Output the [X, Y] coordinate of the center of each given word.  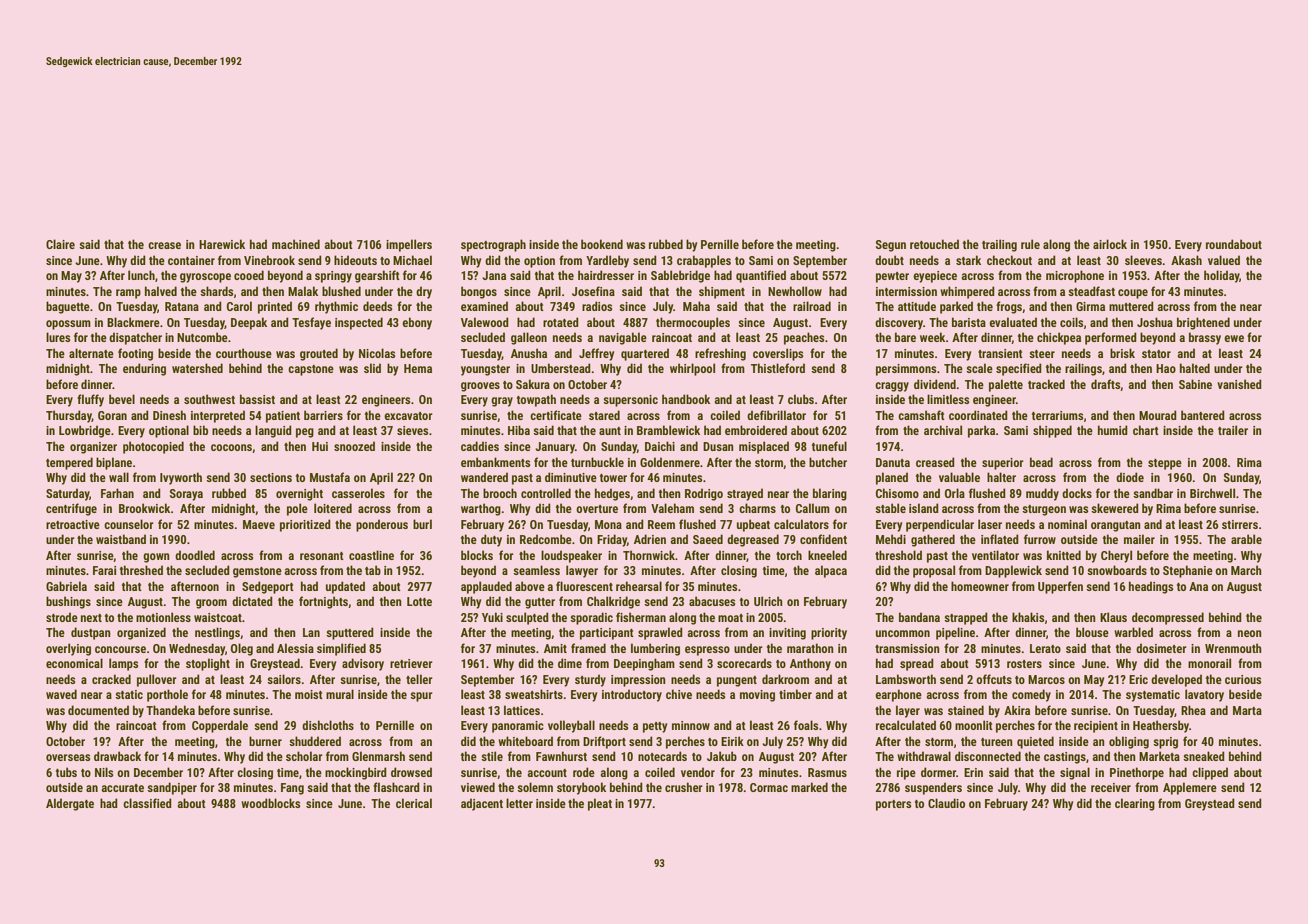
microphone [1075, 276]
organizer [93, 448]
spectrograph [493, 245]
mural [340, 694]
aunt [610, 431]
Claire [60, 244]
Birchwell [1212, 493]
